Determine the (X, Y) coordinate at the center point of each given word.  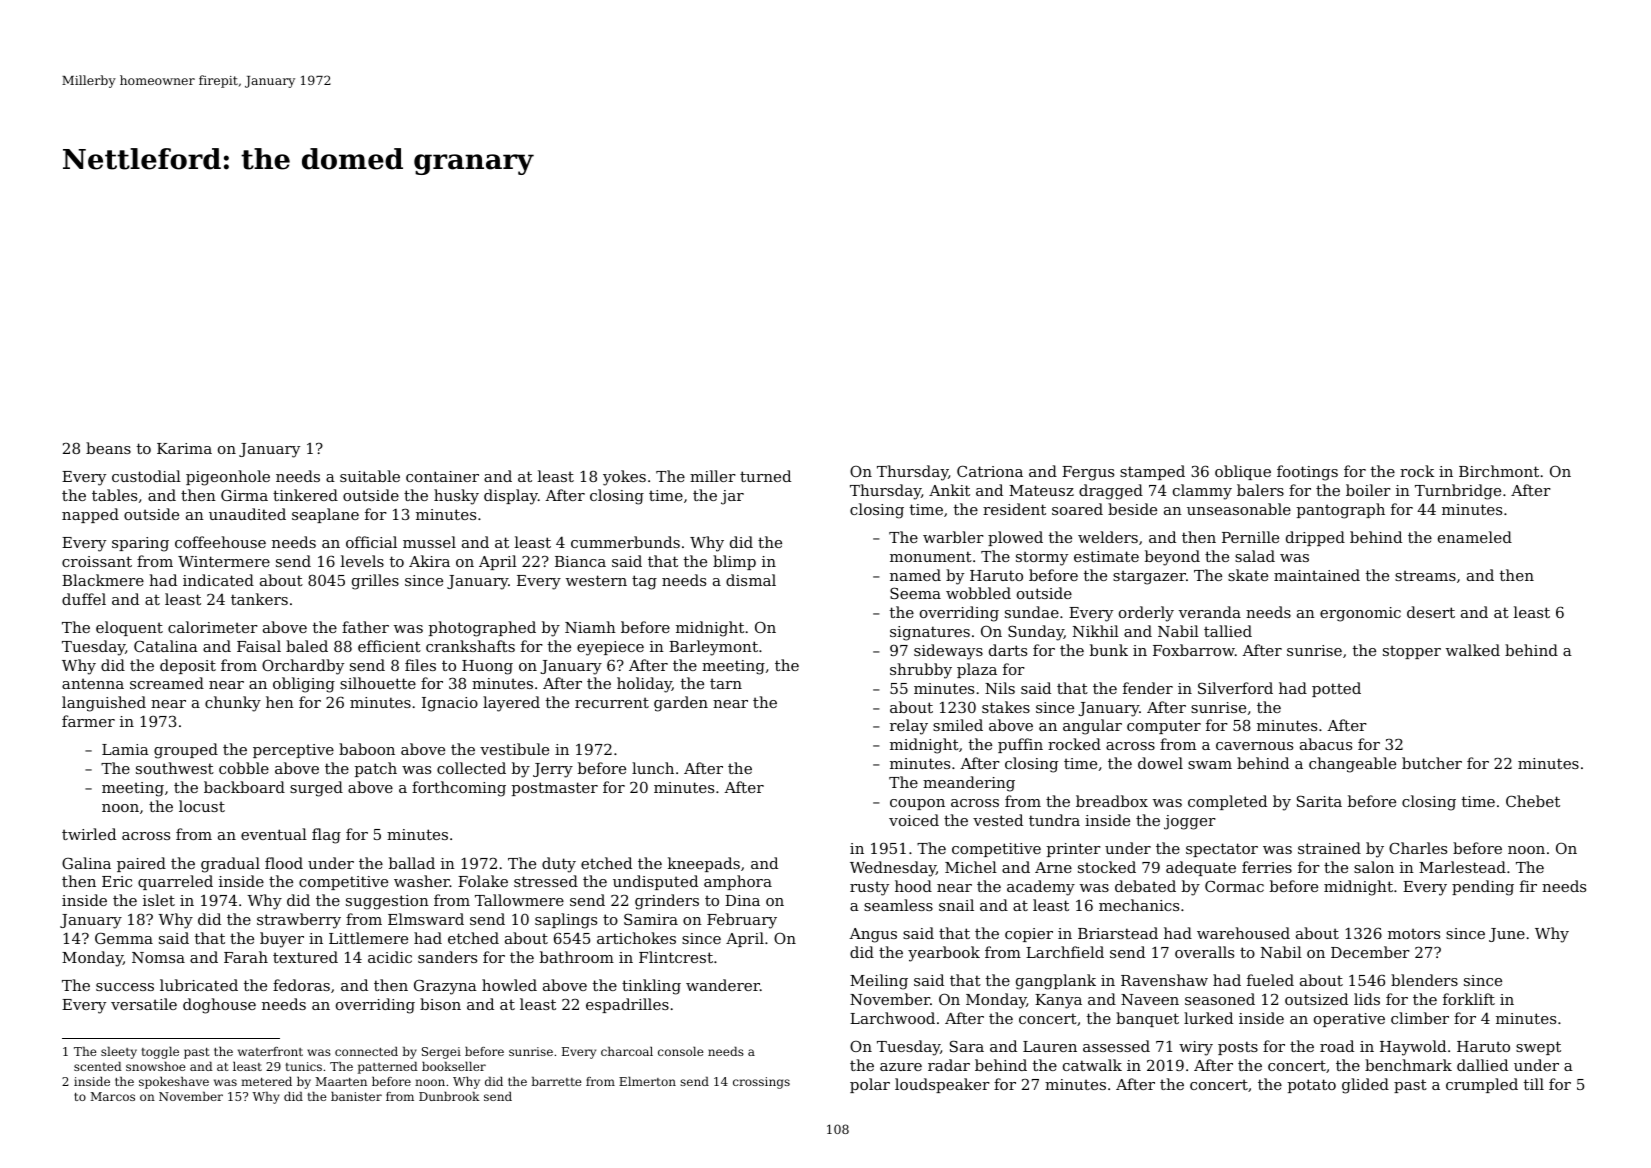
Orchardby (303, 667)
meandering (969, 784)
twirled (89, 834)
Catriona (990, 471)
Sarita (1319, 801)
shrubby (921, 671)
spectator (1222, 850)
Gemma (124, 938)
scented (98, 1066)
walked (1473, 650)
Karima (184, 448)
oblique (1243, 472)
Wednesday (893, 869)
